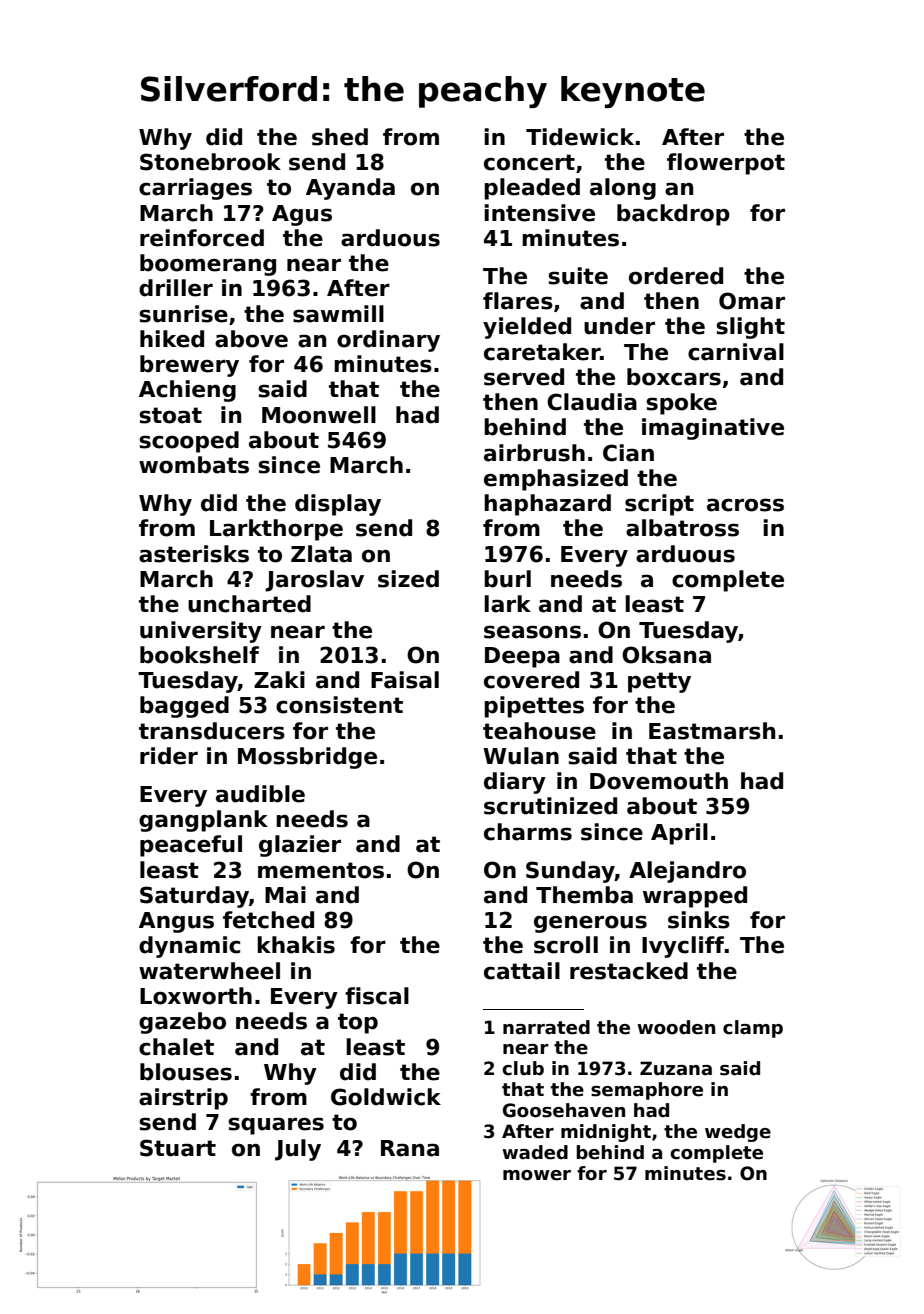 The width and height of the document is (924, 1314). Describe the element at coordinates (673, 215) in the document. I see `backdrop` at that location.
